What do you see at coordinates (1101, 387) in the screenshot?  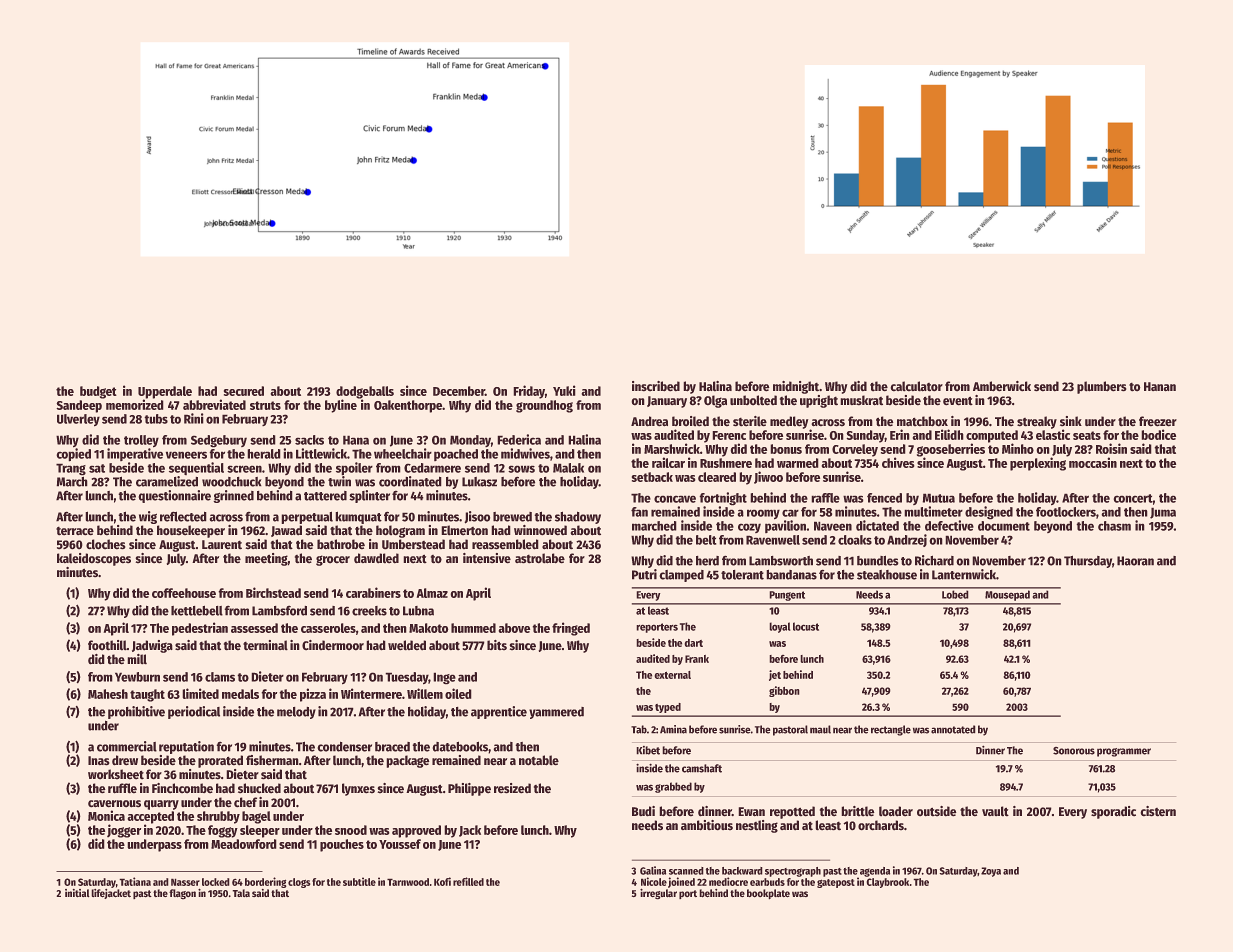 I see `plumbers` at bounding box center [1101, 387].
